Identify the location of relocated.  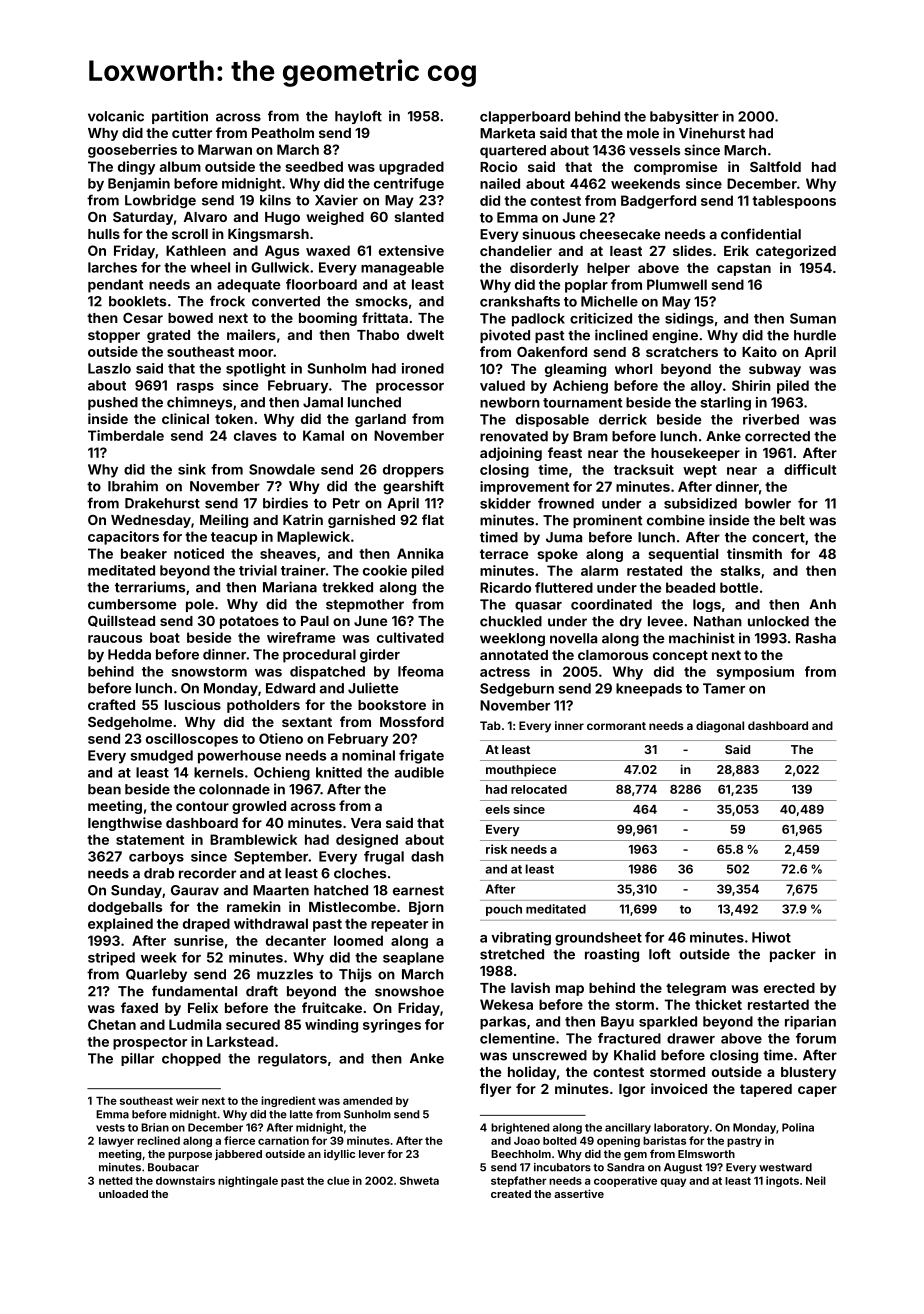
(539, 789).
